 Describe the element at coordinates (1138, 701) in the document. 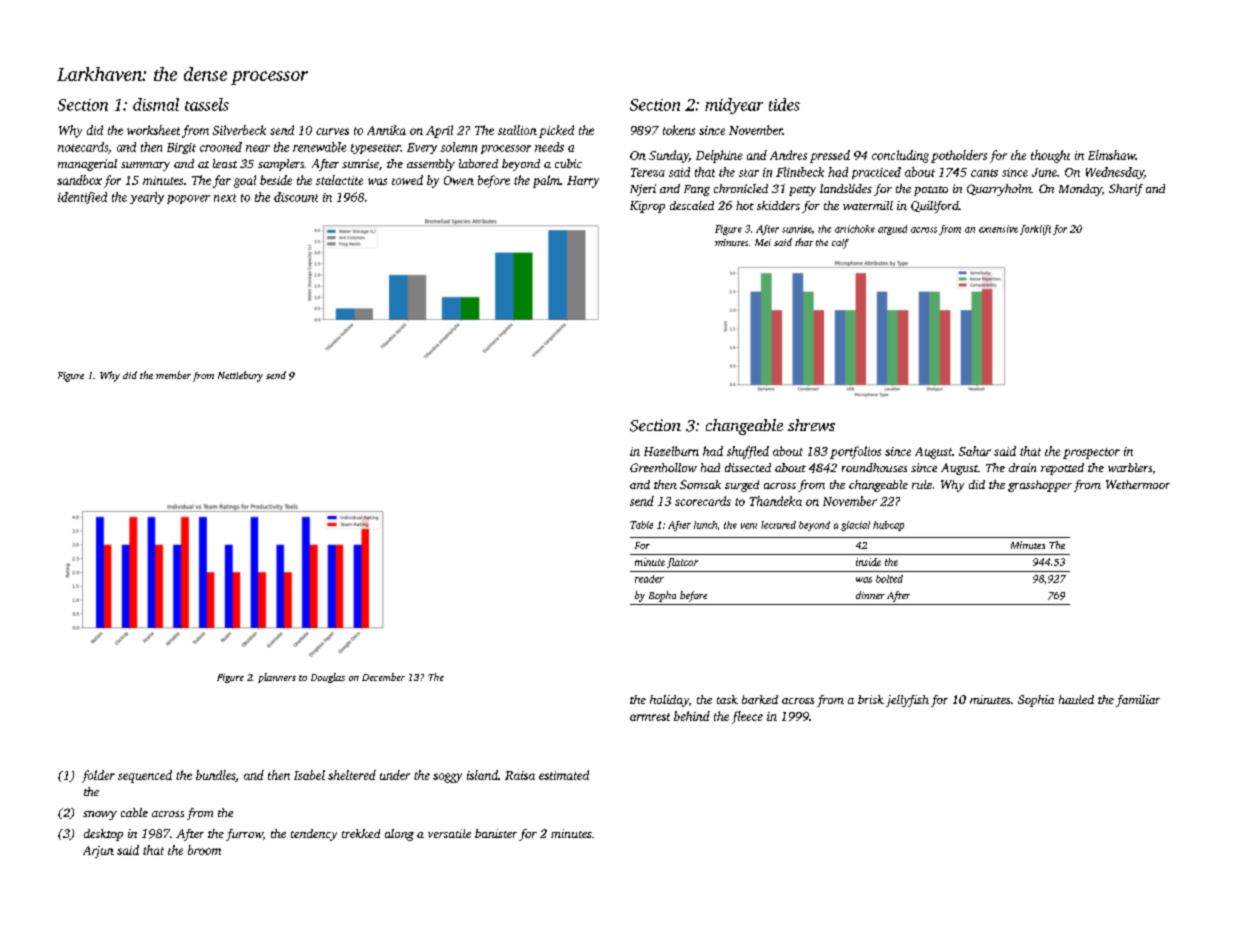

I see `familiar` at that location.
